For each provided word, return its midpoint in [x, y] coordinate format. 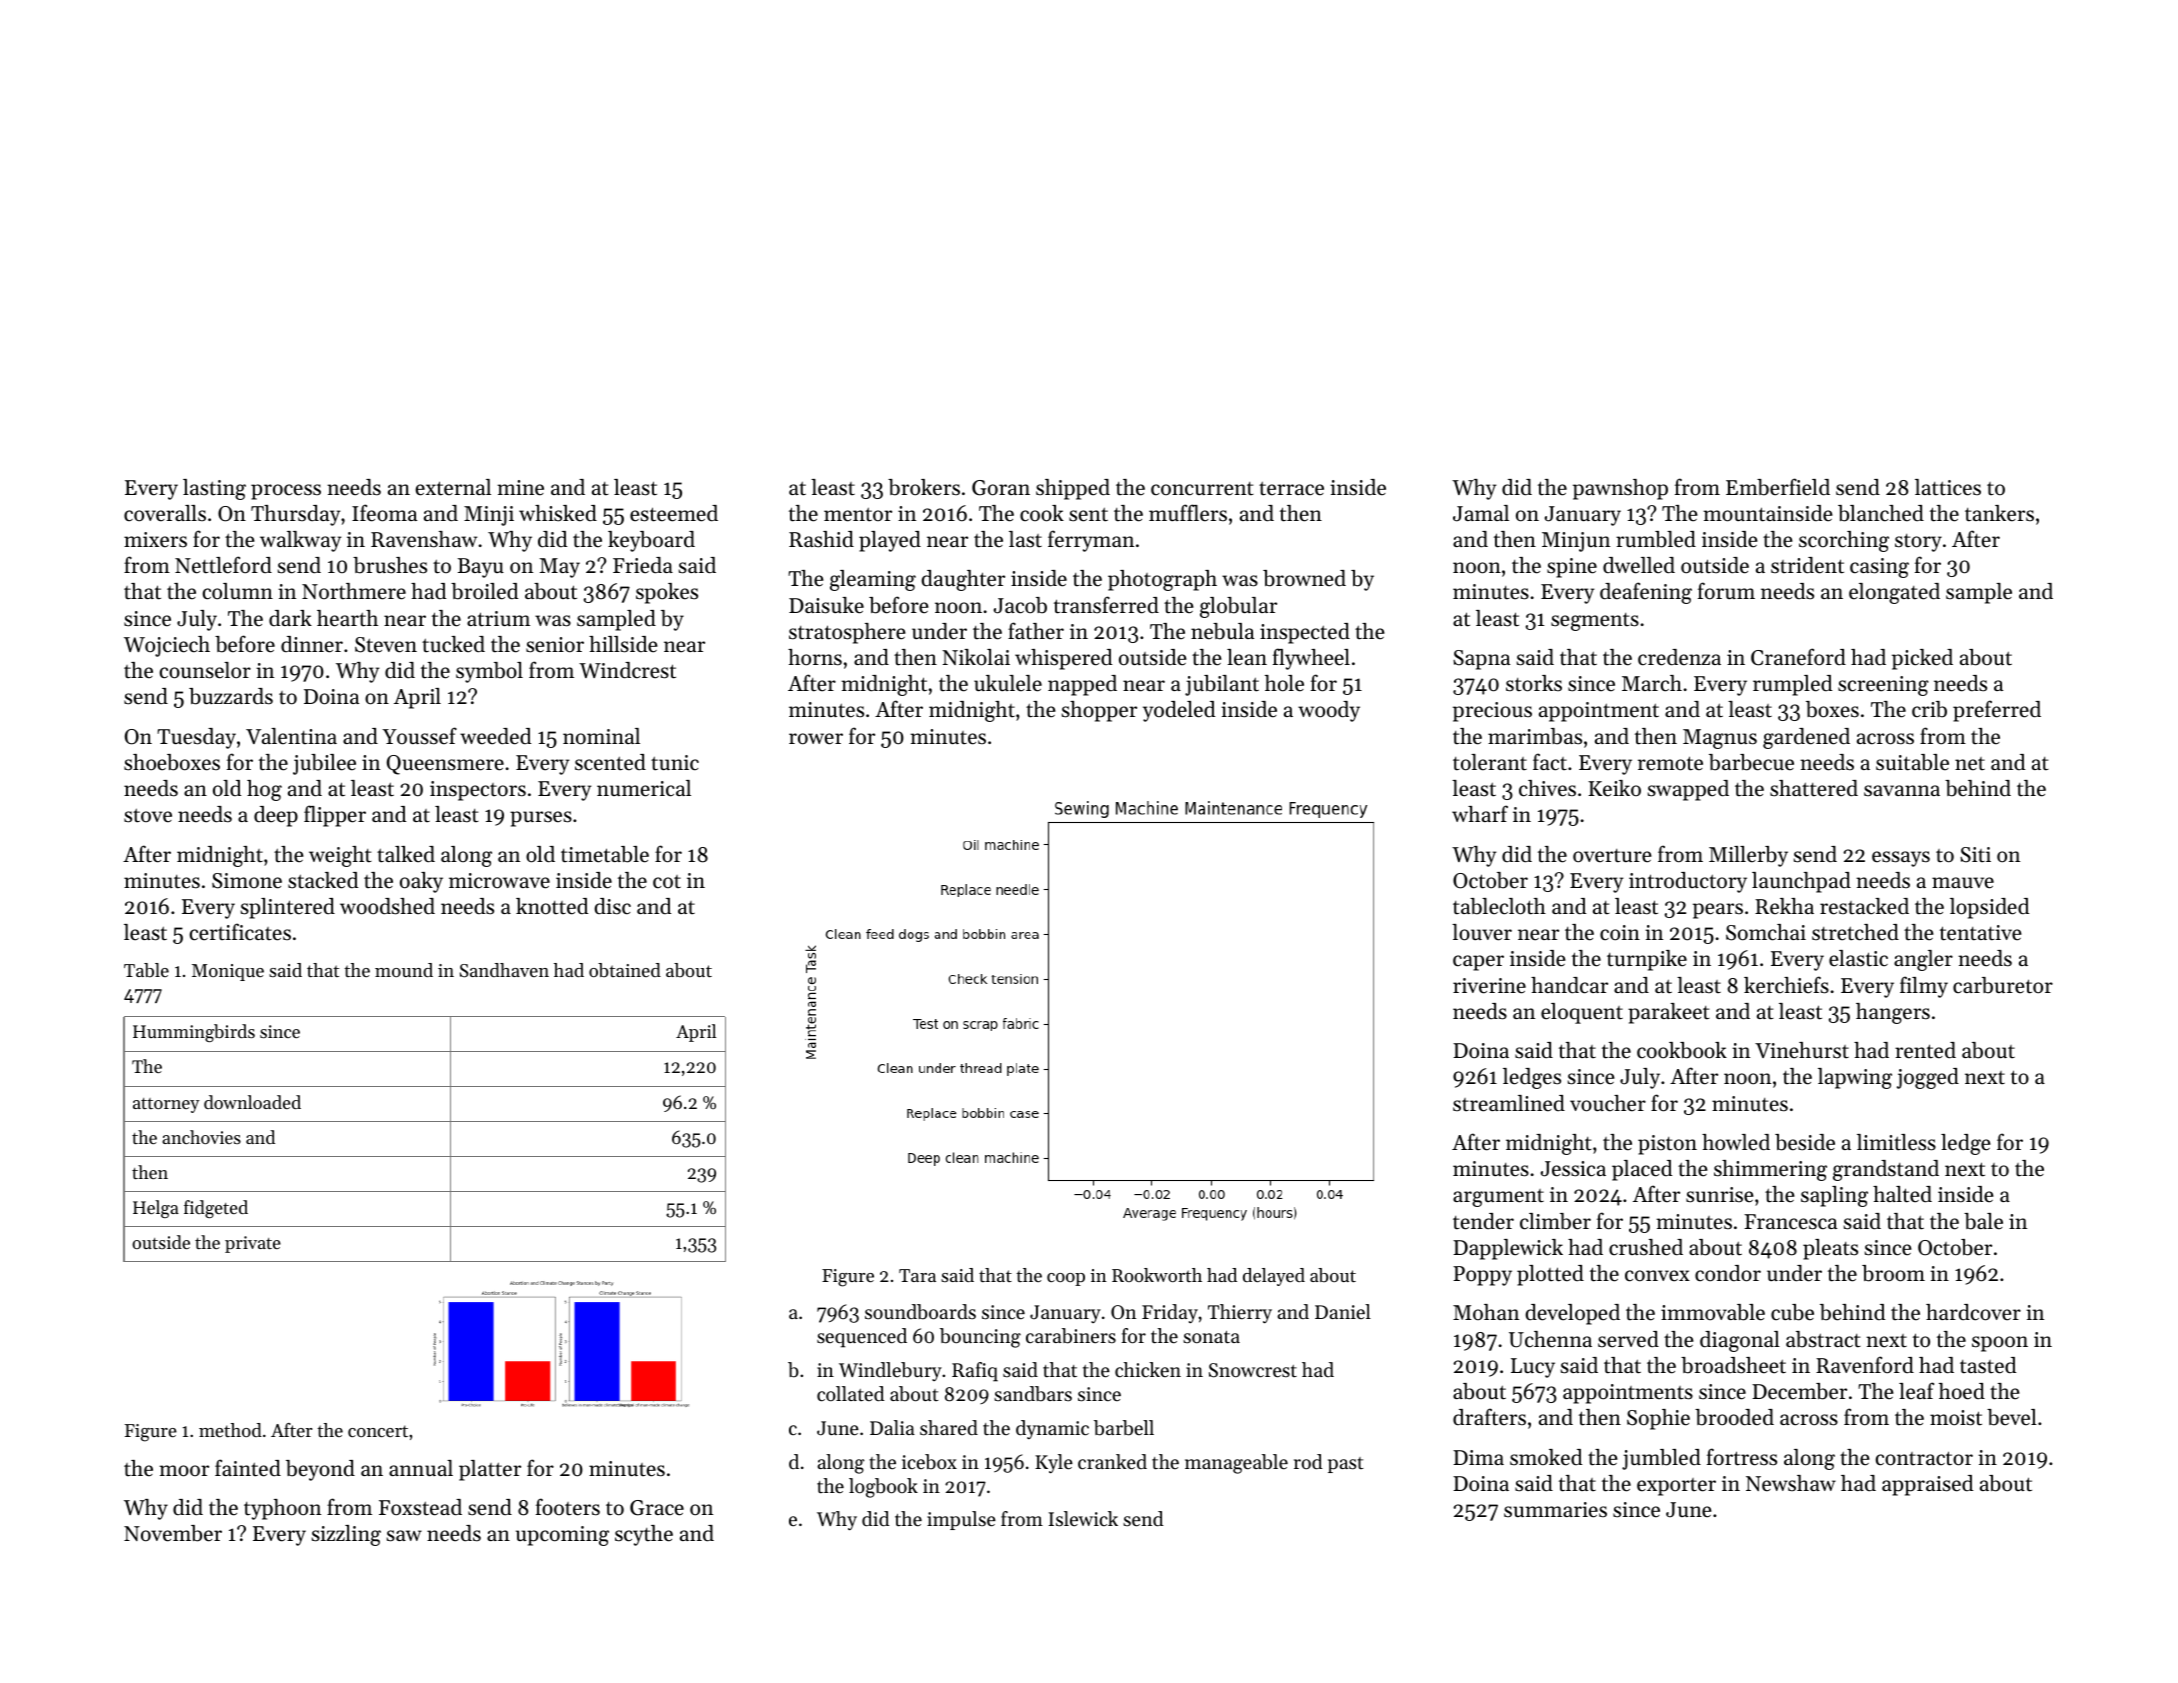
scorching [1844, 541]
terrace [1291, 488]
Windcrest [627, 670]
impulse [961, 1520]
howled [1736, 1142]
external [453, 487]
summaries [1555, 1510]
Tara [917, 1275]
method [230, 1430]
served [1628, 1339]
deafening [1646, 593]
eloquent [1582, 1013]
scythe [644, 1535]
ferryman [1091, 541]
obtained [625, 970]
